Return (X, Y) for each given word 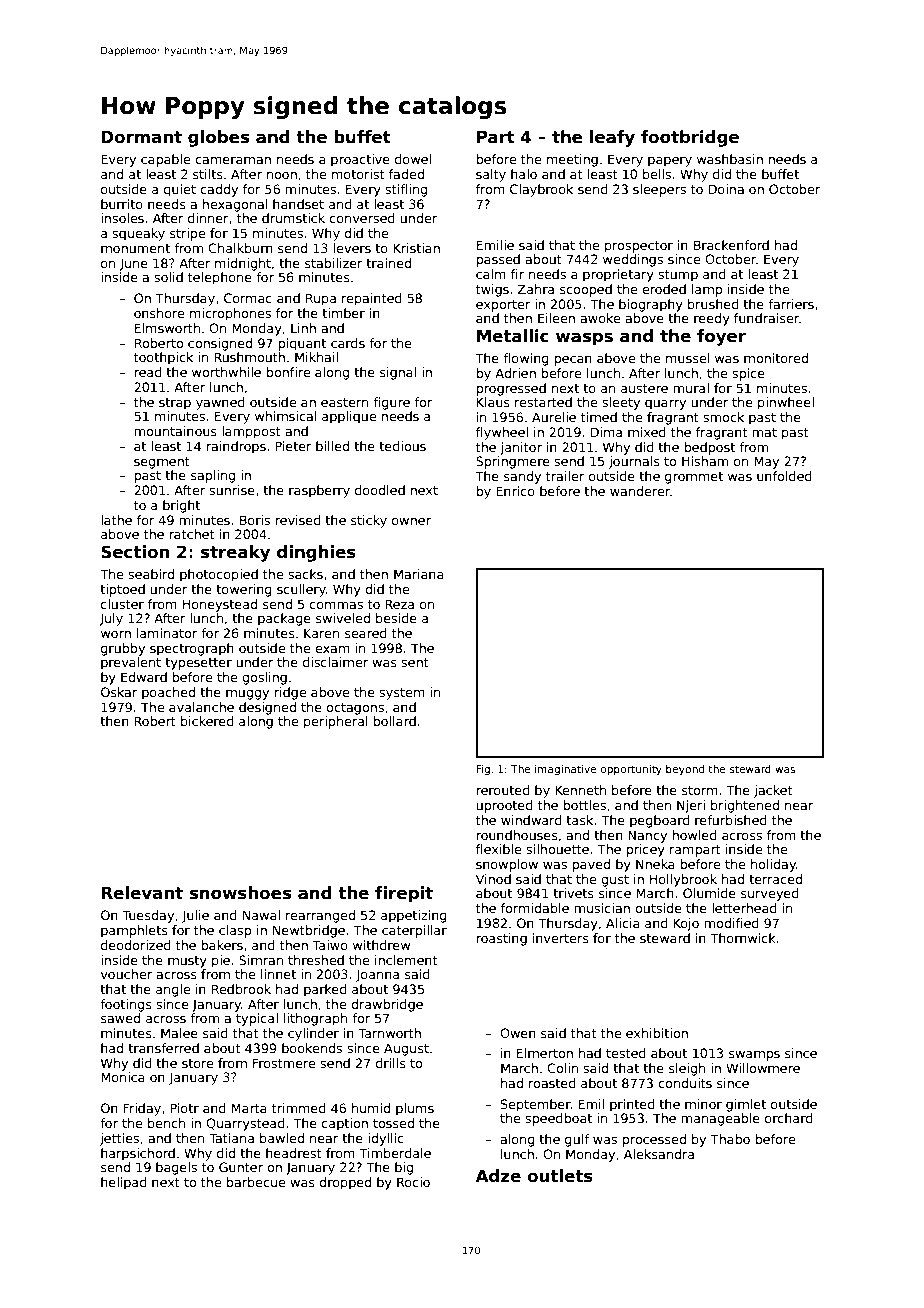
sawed (120, 1018)
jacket (773, 791)
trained (388, 263)
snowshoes (240, 893)
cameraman (233, 160)
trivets (573, 893)
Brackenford (731, 245)
